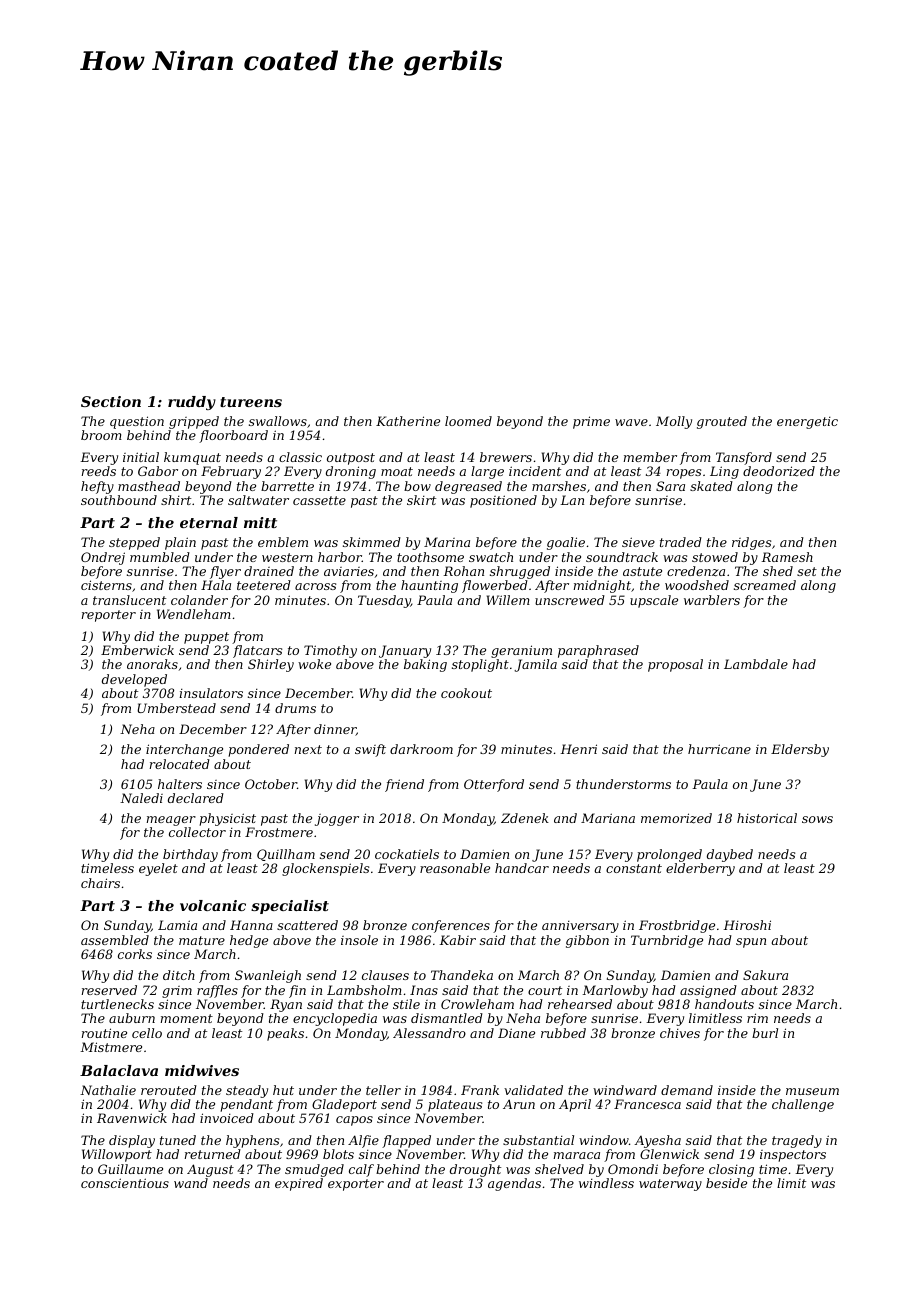  I want to click on Sakura, so click(765, 975).
